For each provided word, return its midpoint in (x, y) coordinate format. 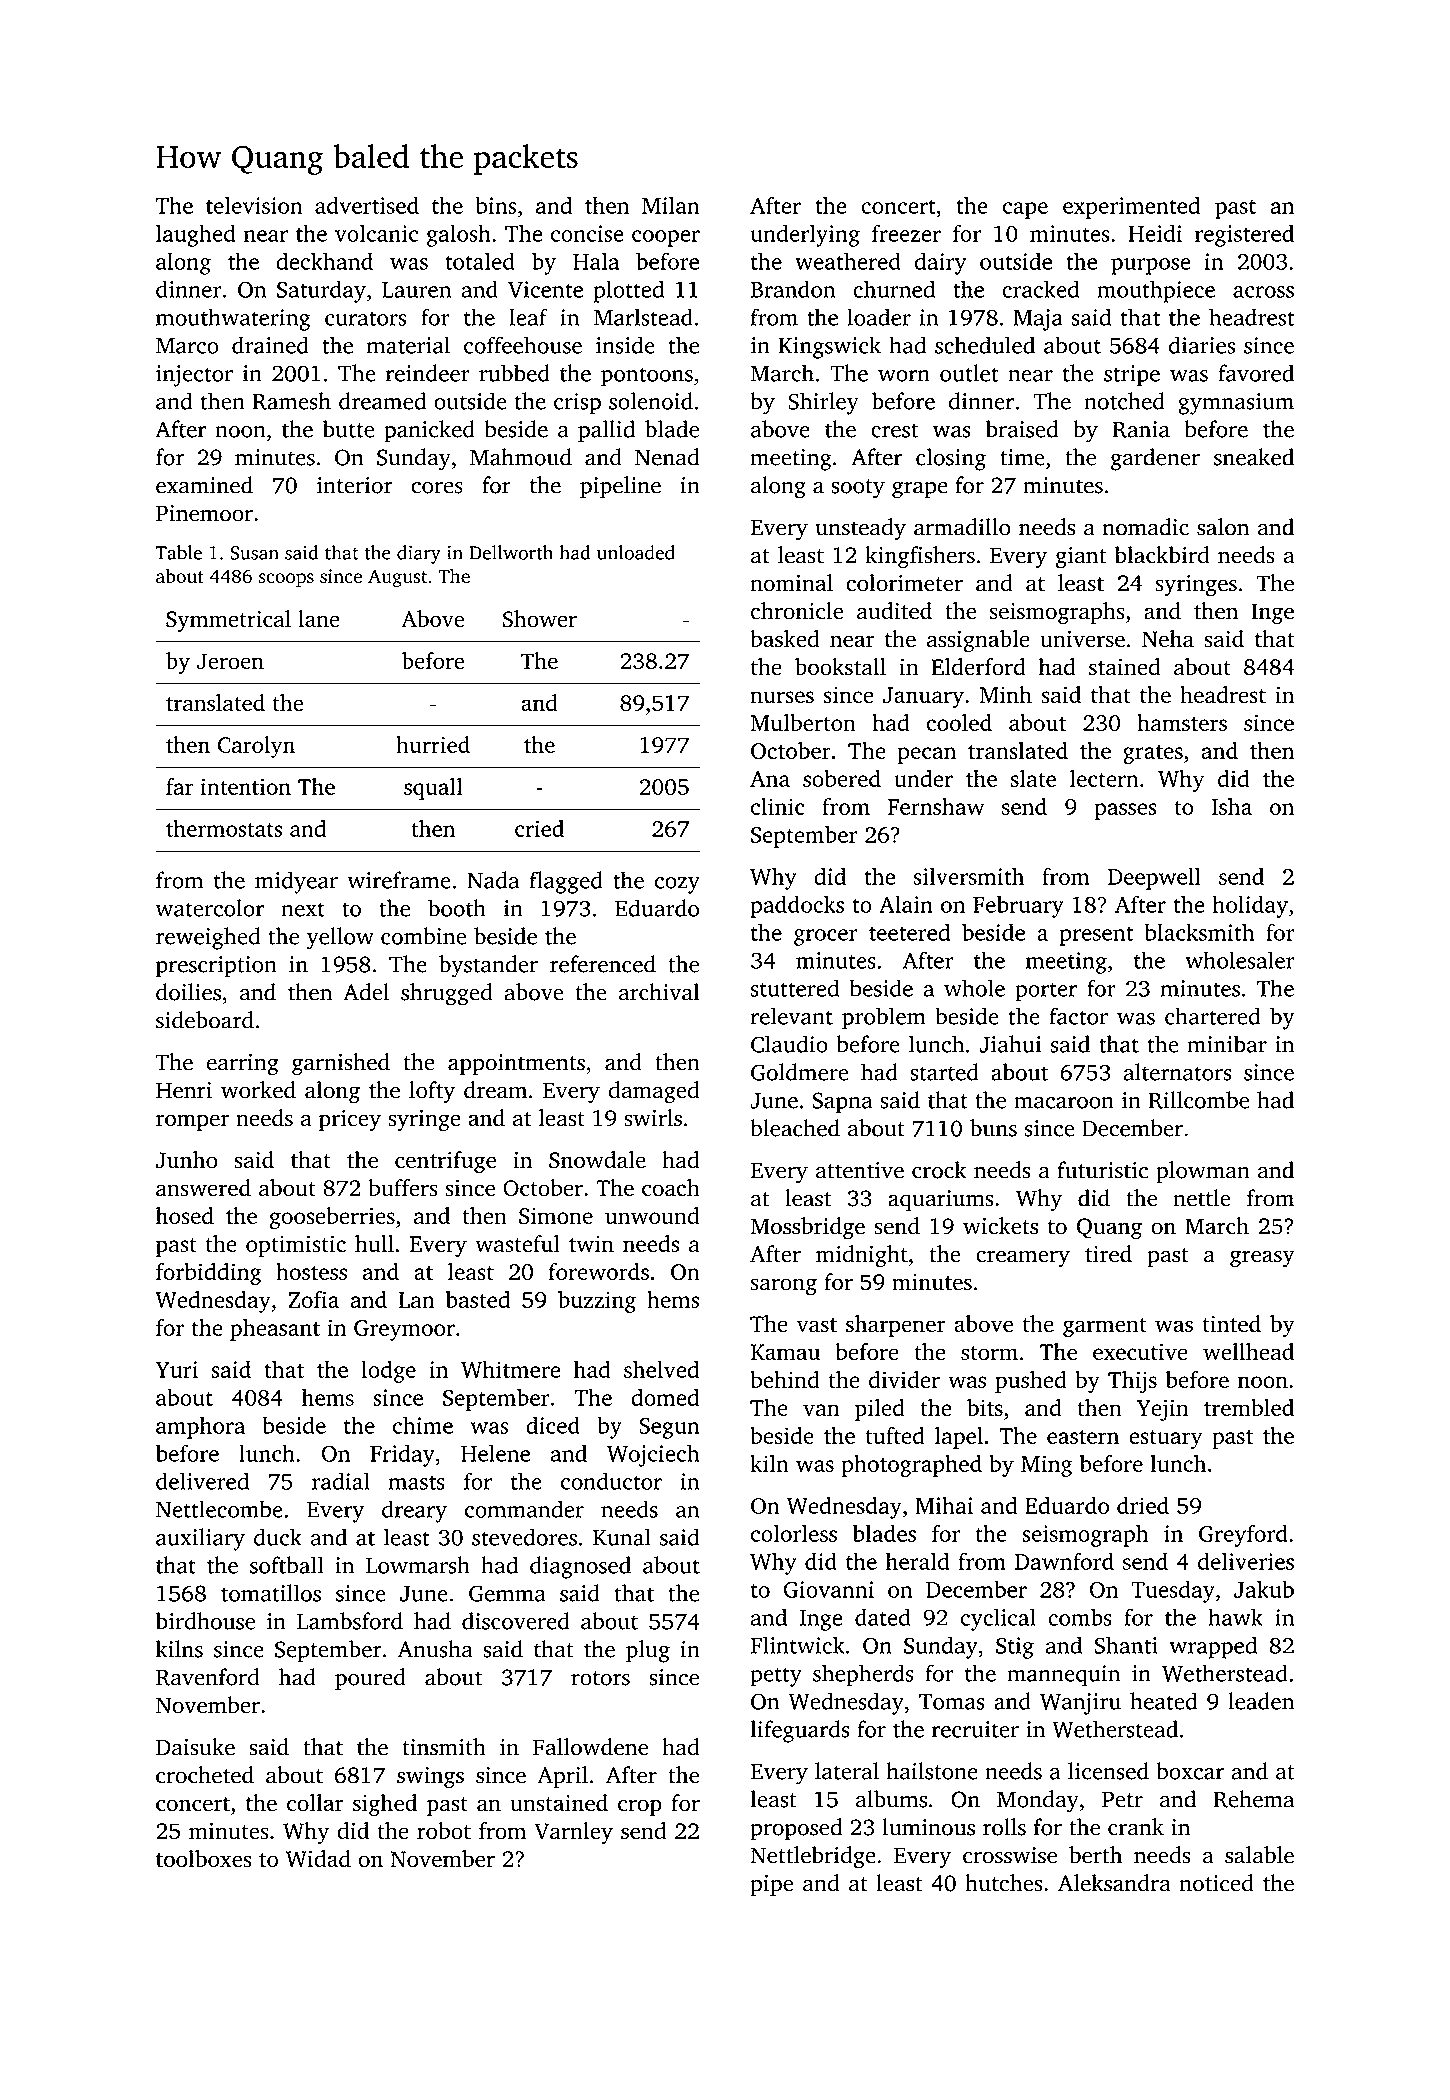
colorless (794, 1533)
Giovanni (829, 1589)
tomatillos (271, 1593)
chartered (1212, 1016)
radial (341, 1481)
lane (319, 618)
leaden (1261, 1701)
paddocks (797, 906)
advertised (367, 205)
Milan (671, 205)
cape (1025, 210)
